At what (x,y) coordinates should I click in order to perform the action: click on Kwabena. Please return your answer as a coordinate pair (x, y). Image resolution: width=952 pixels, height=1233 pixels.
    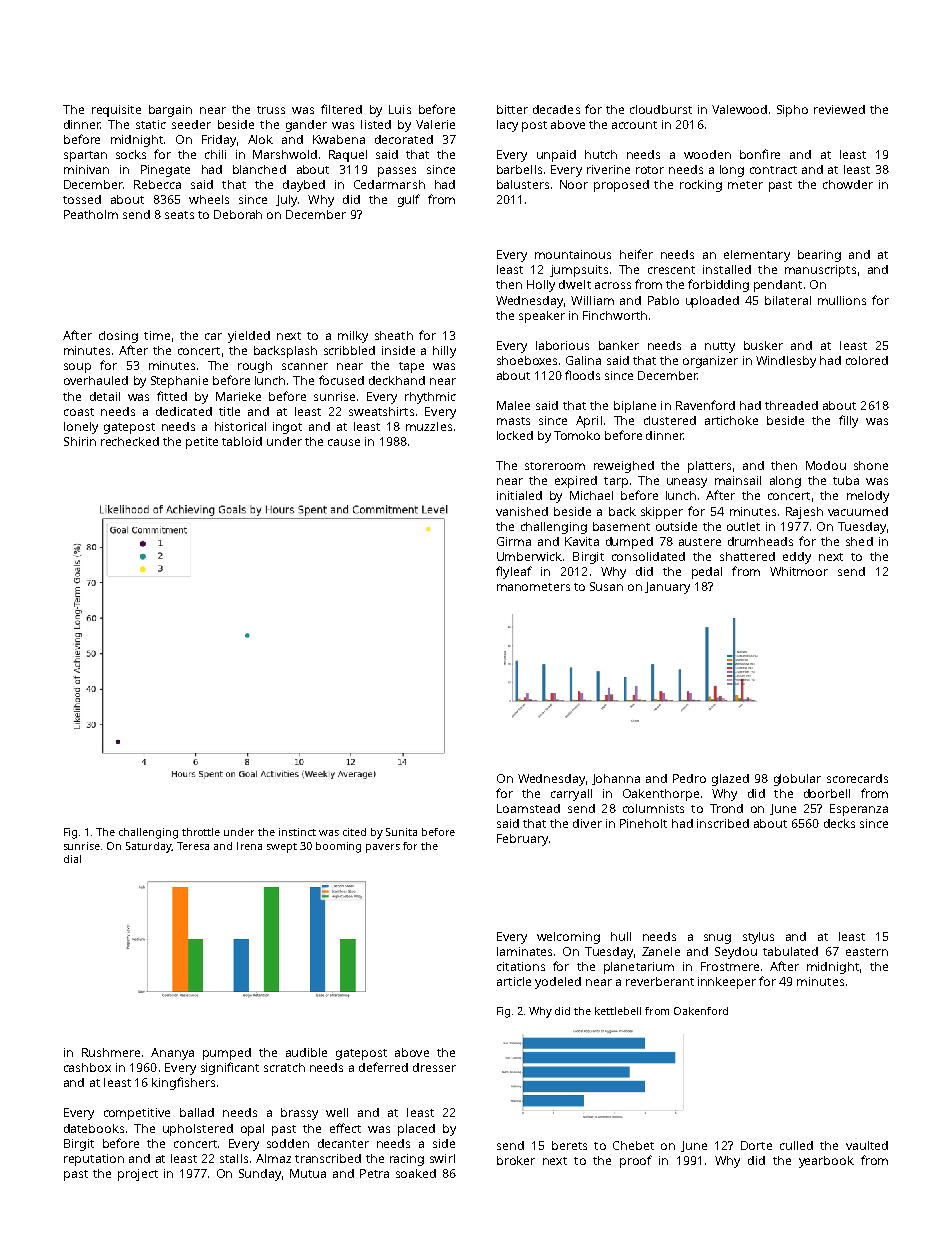
    Looking at the image, I should click on (339, 139).
